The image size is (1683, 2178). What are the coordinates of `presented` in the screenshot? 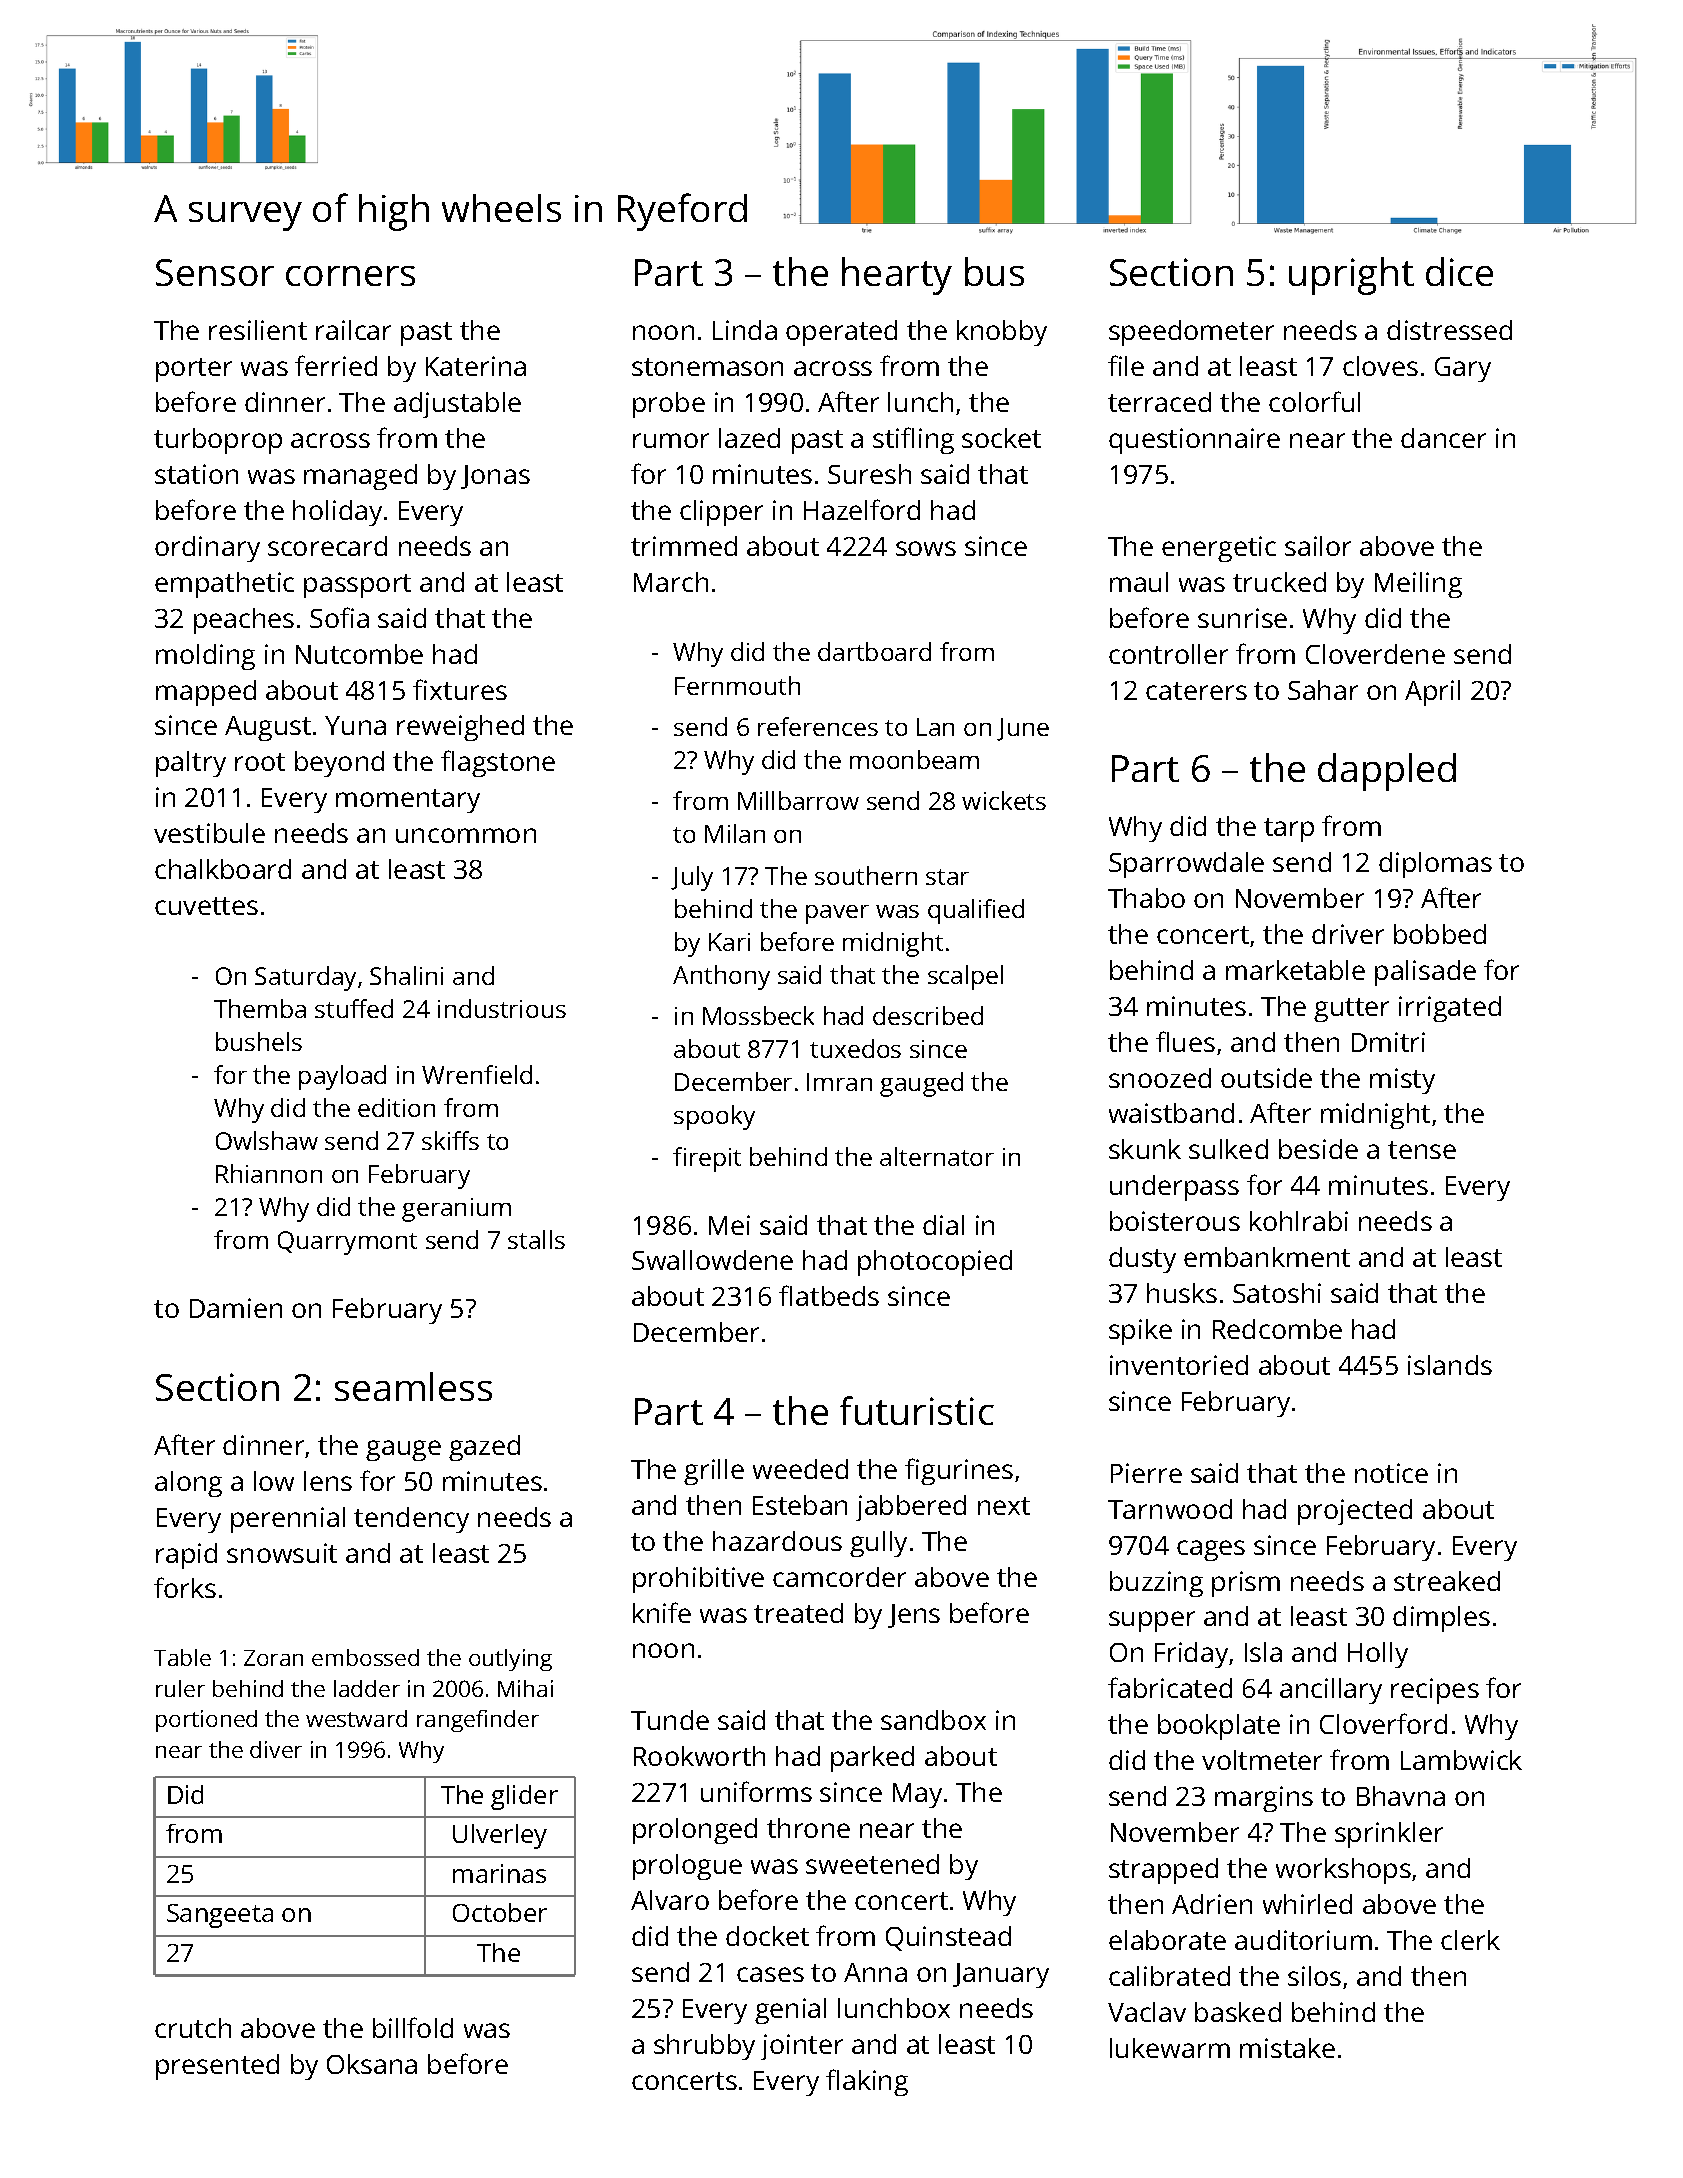 It's located at (217, 2067).
